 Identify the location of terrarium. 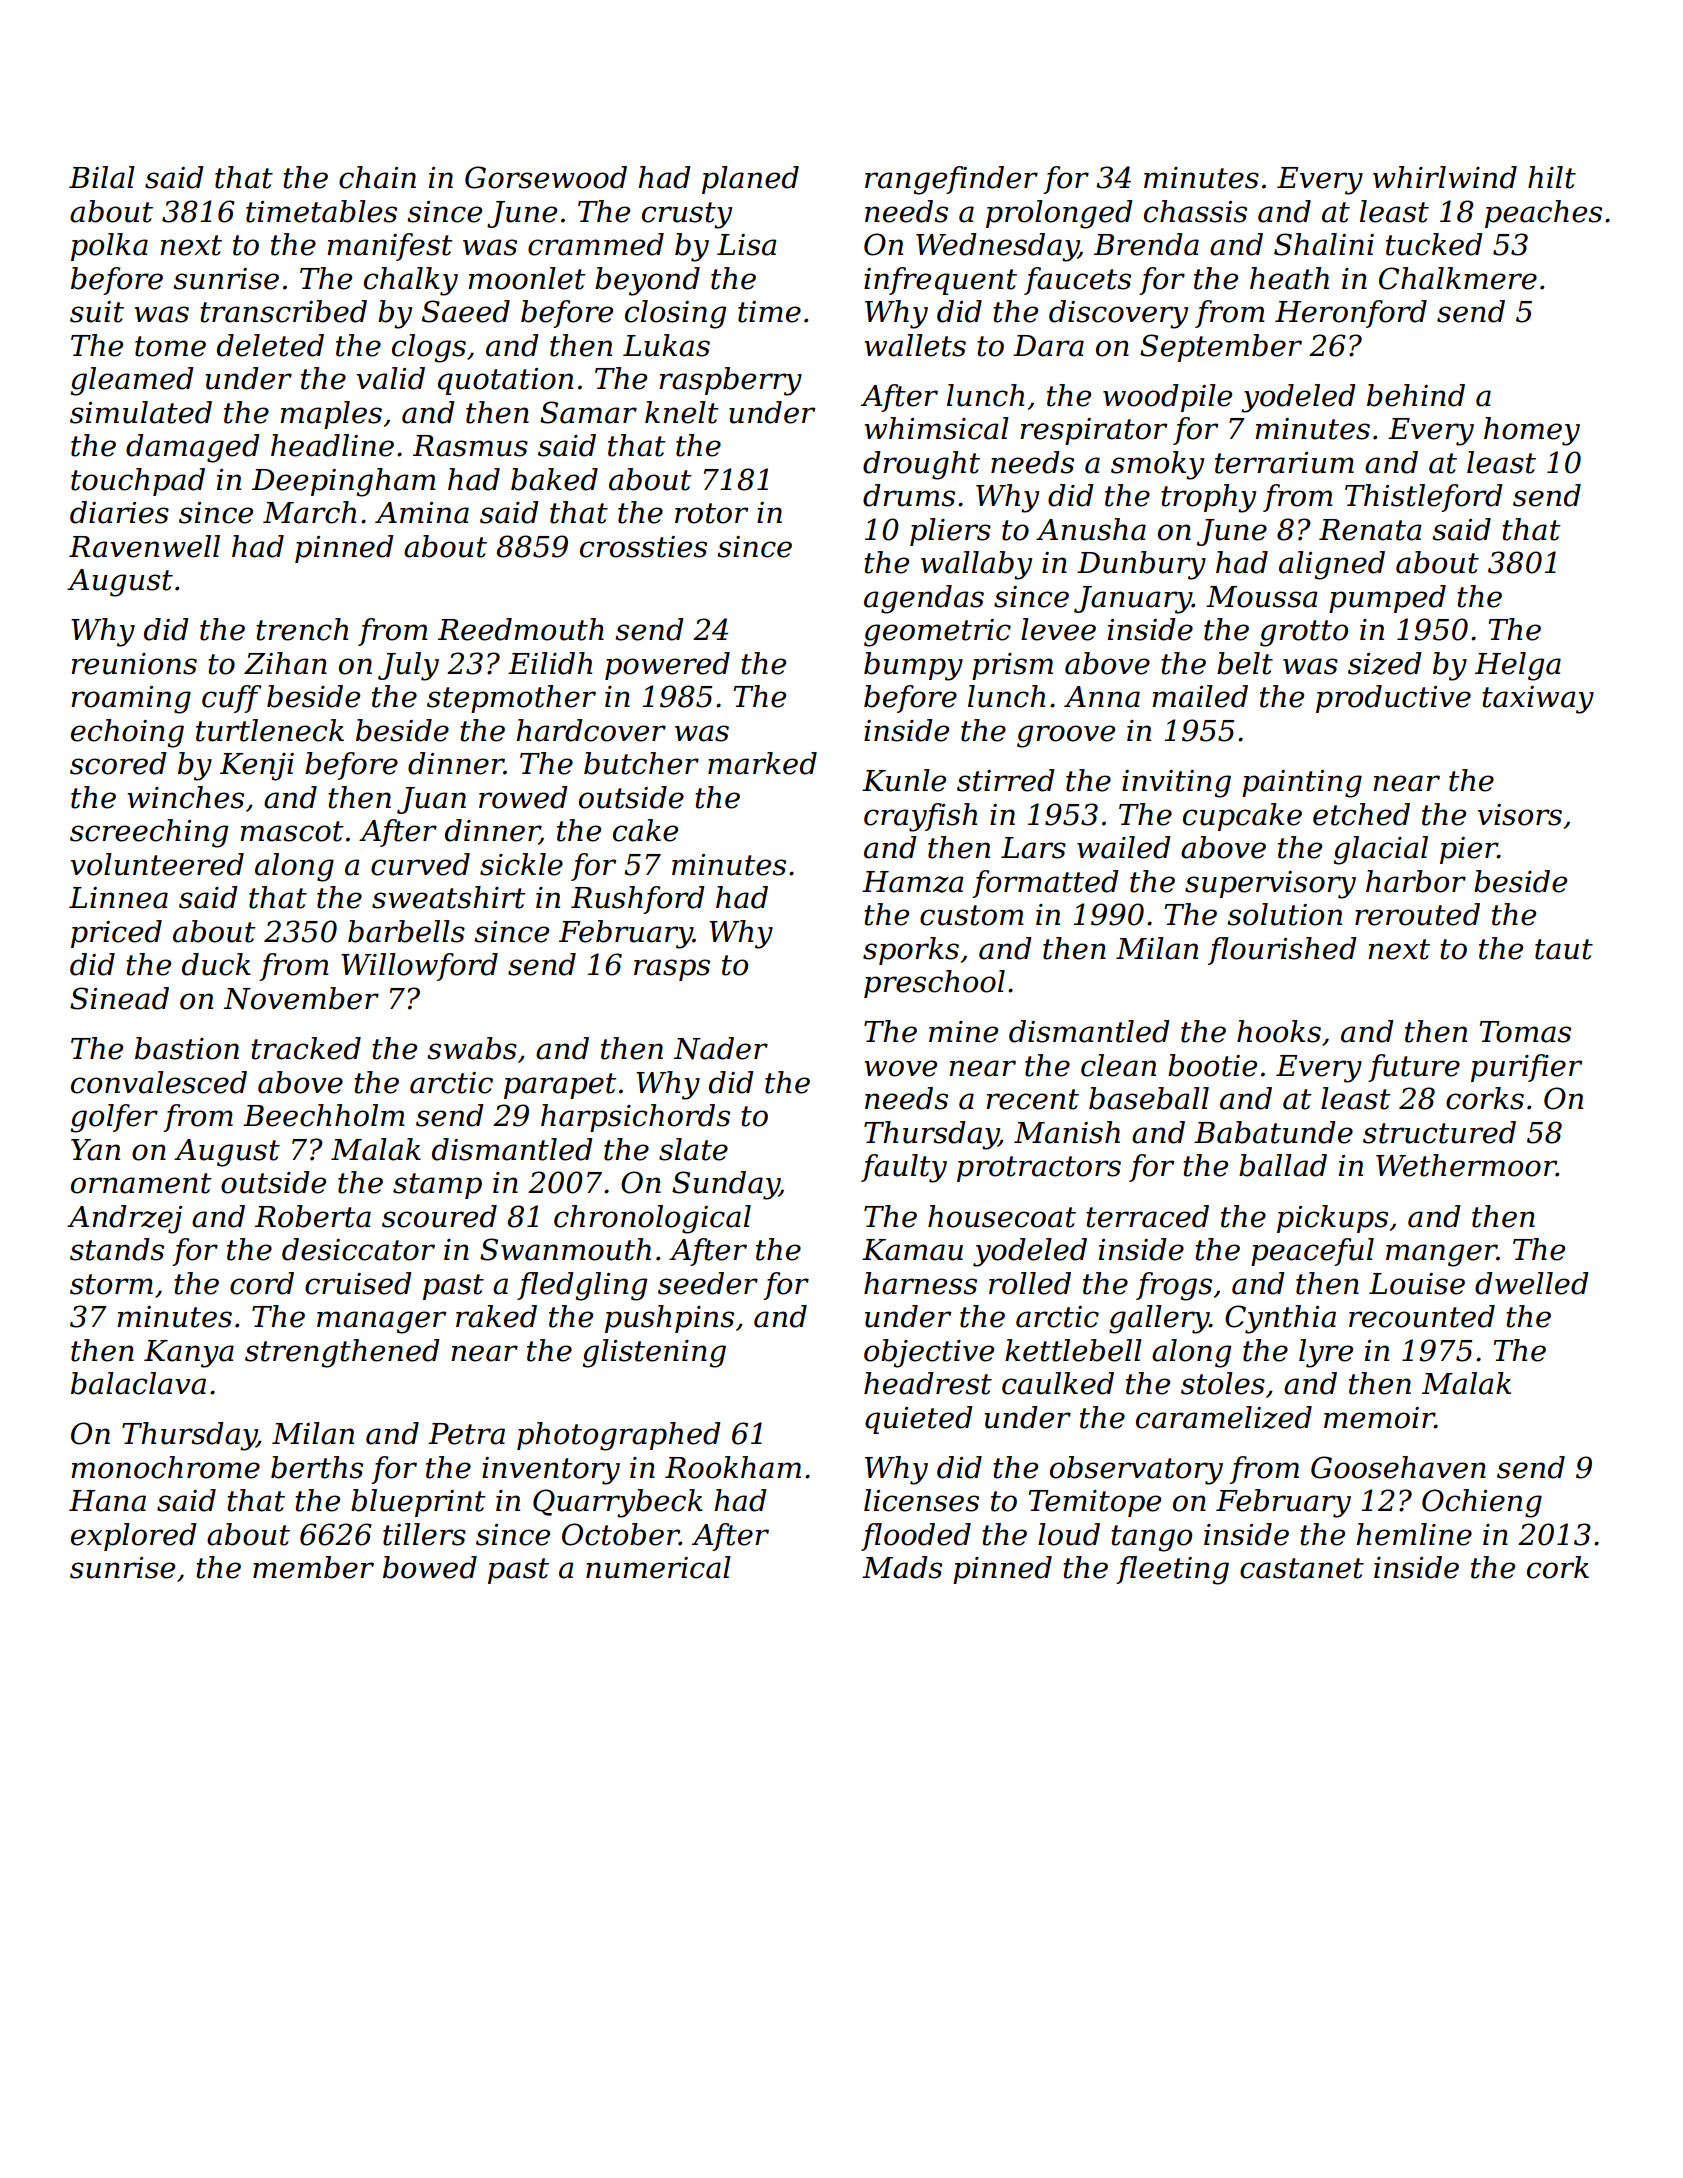
(1284, 463).
